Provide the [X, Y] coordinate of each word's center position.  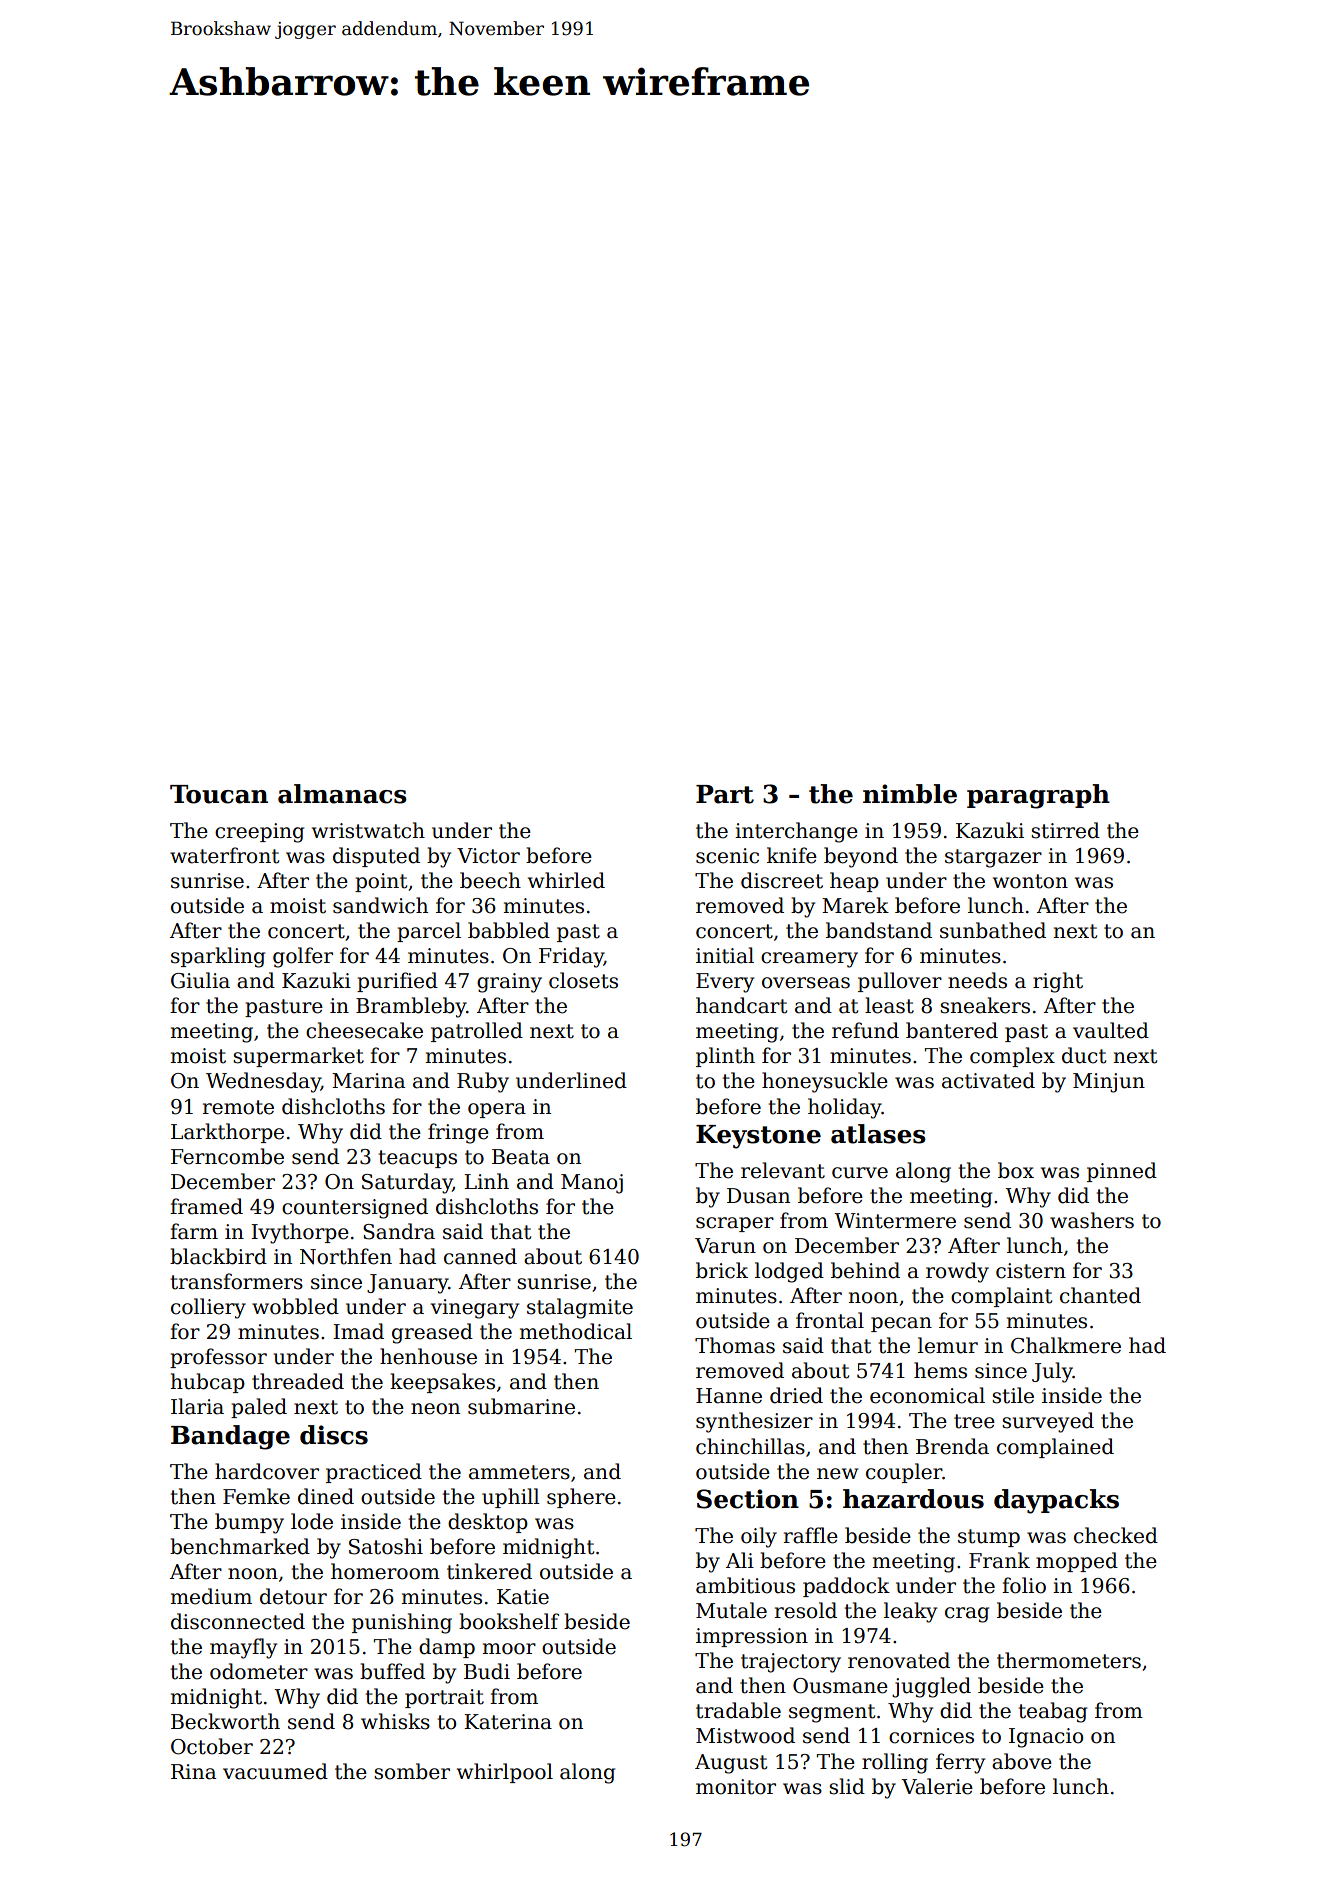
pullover [900, 982]
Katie [523, 1597]
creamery [809, 960]
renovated [899, 1660]
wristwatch [368, 830]
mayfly [243, 1648]
